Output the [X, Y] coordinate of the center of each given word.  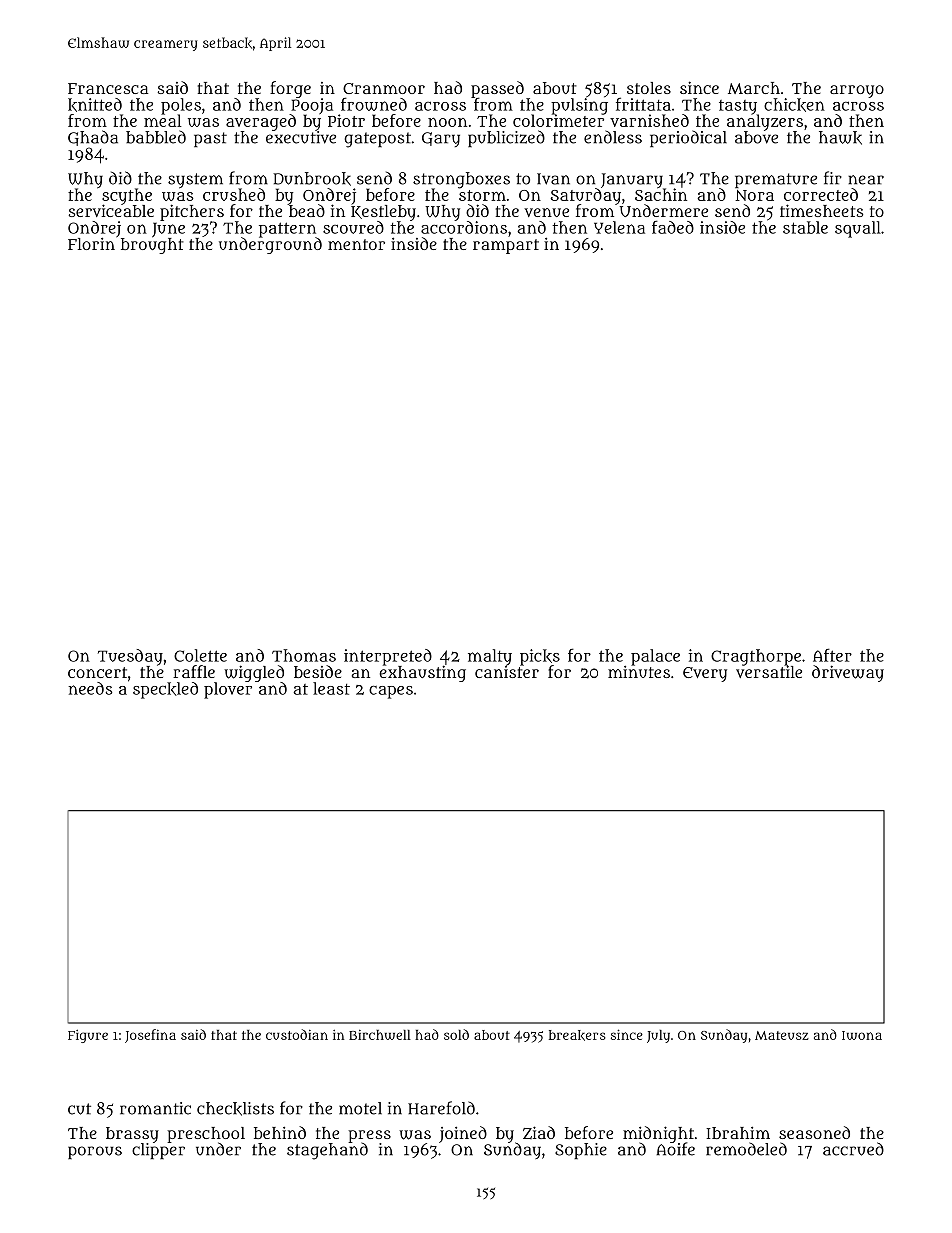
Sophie [581, 1151]
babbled [156, 137]
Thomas [304, 655]
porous [95, 1152]
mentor [356, 244]
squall [858, 229]
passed [497, 89]
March [754, 88]
